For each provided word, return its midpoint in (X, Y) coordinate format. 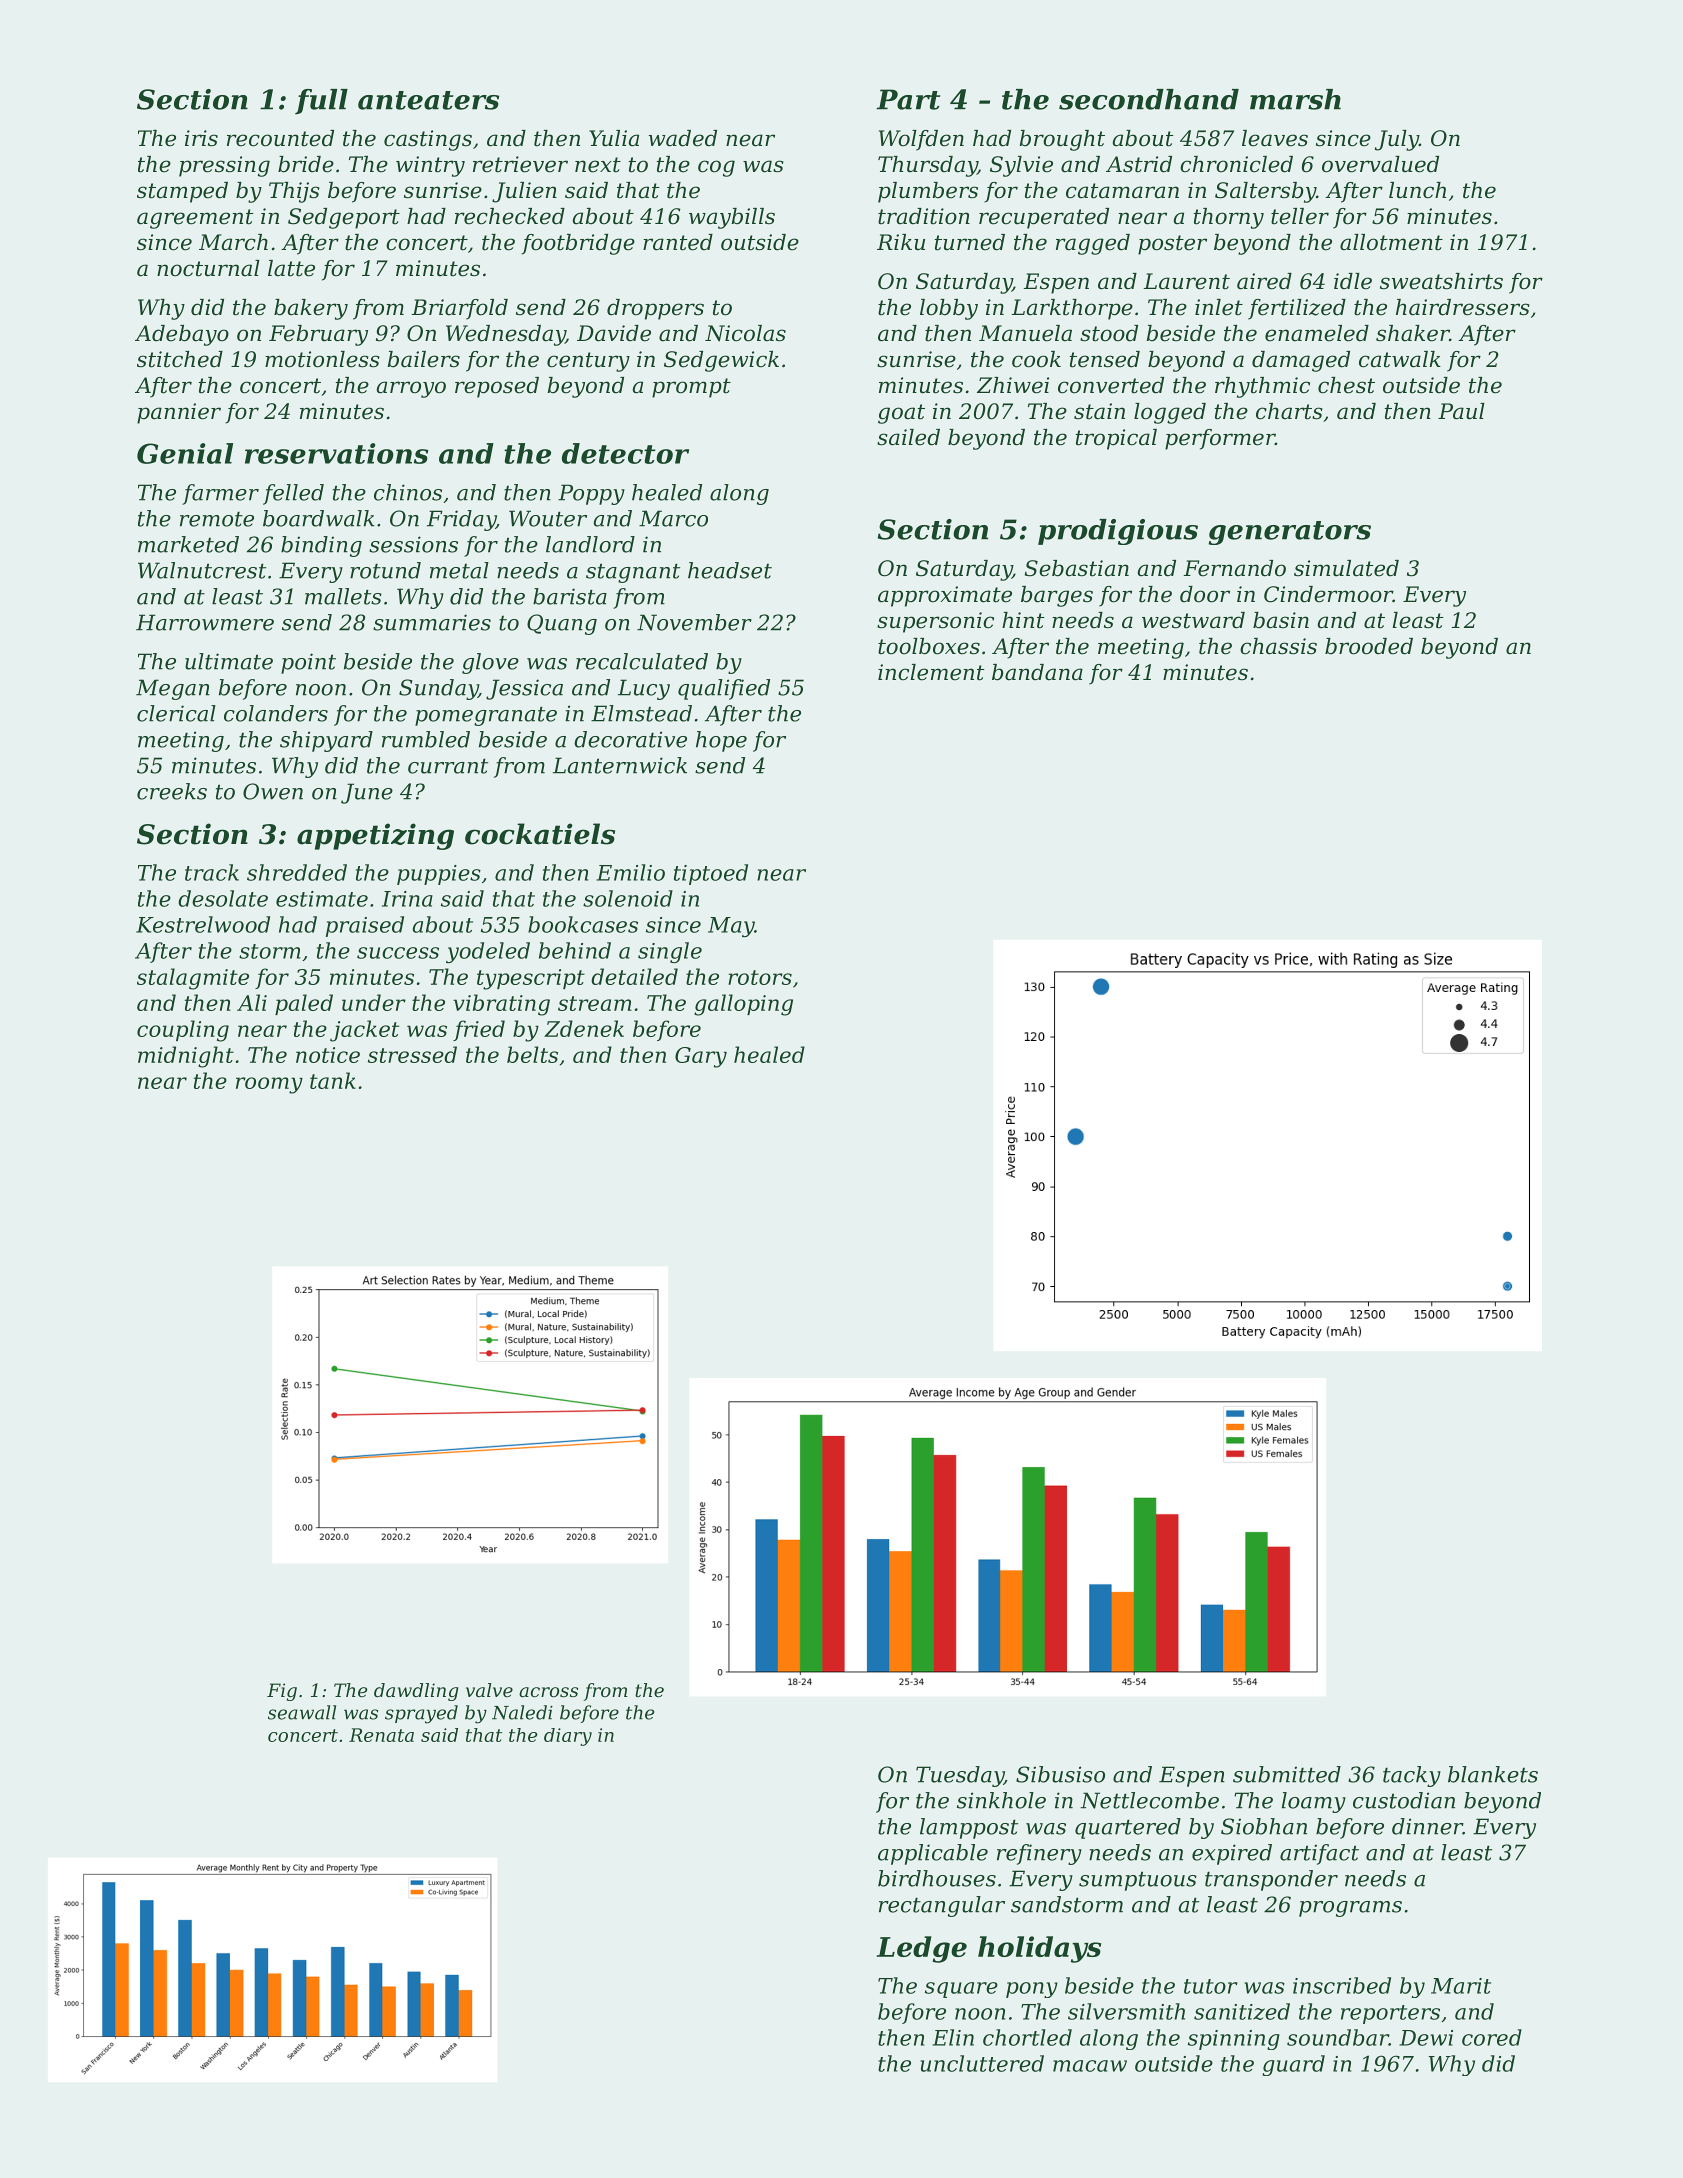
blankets (1493, 1774)
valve (489, 1690)
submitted (1287, 1774)
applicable (933, 1854)
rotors (760, 977)
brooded (1369, 646)
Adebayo (182, 335)
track (212, 872)
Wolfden (921, 140)
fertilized (1297, 309)
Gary (701, 1057)
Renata (381, 1735)
